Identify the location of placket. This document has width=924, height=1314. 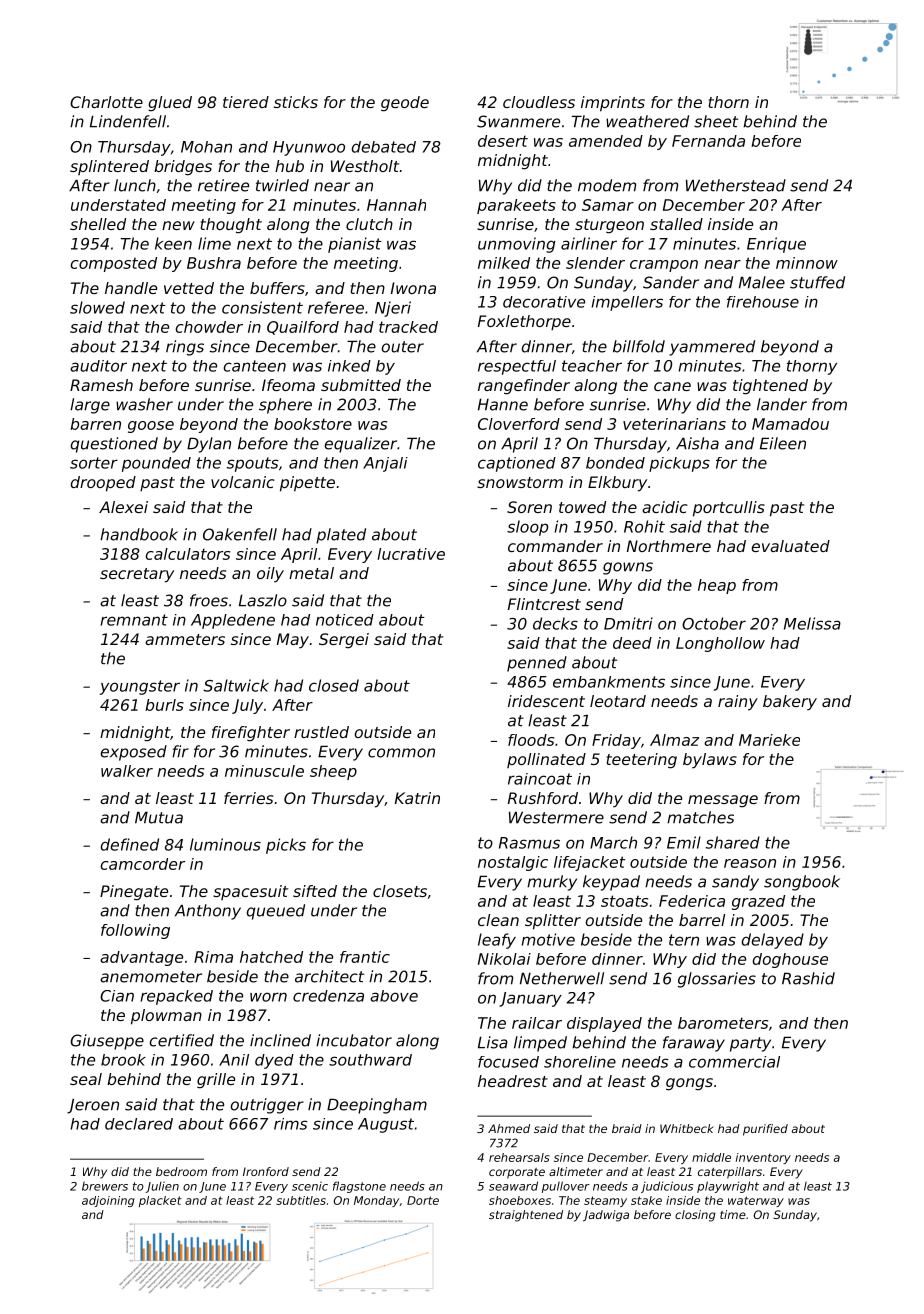
(160, 1201).
